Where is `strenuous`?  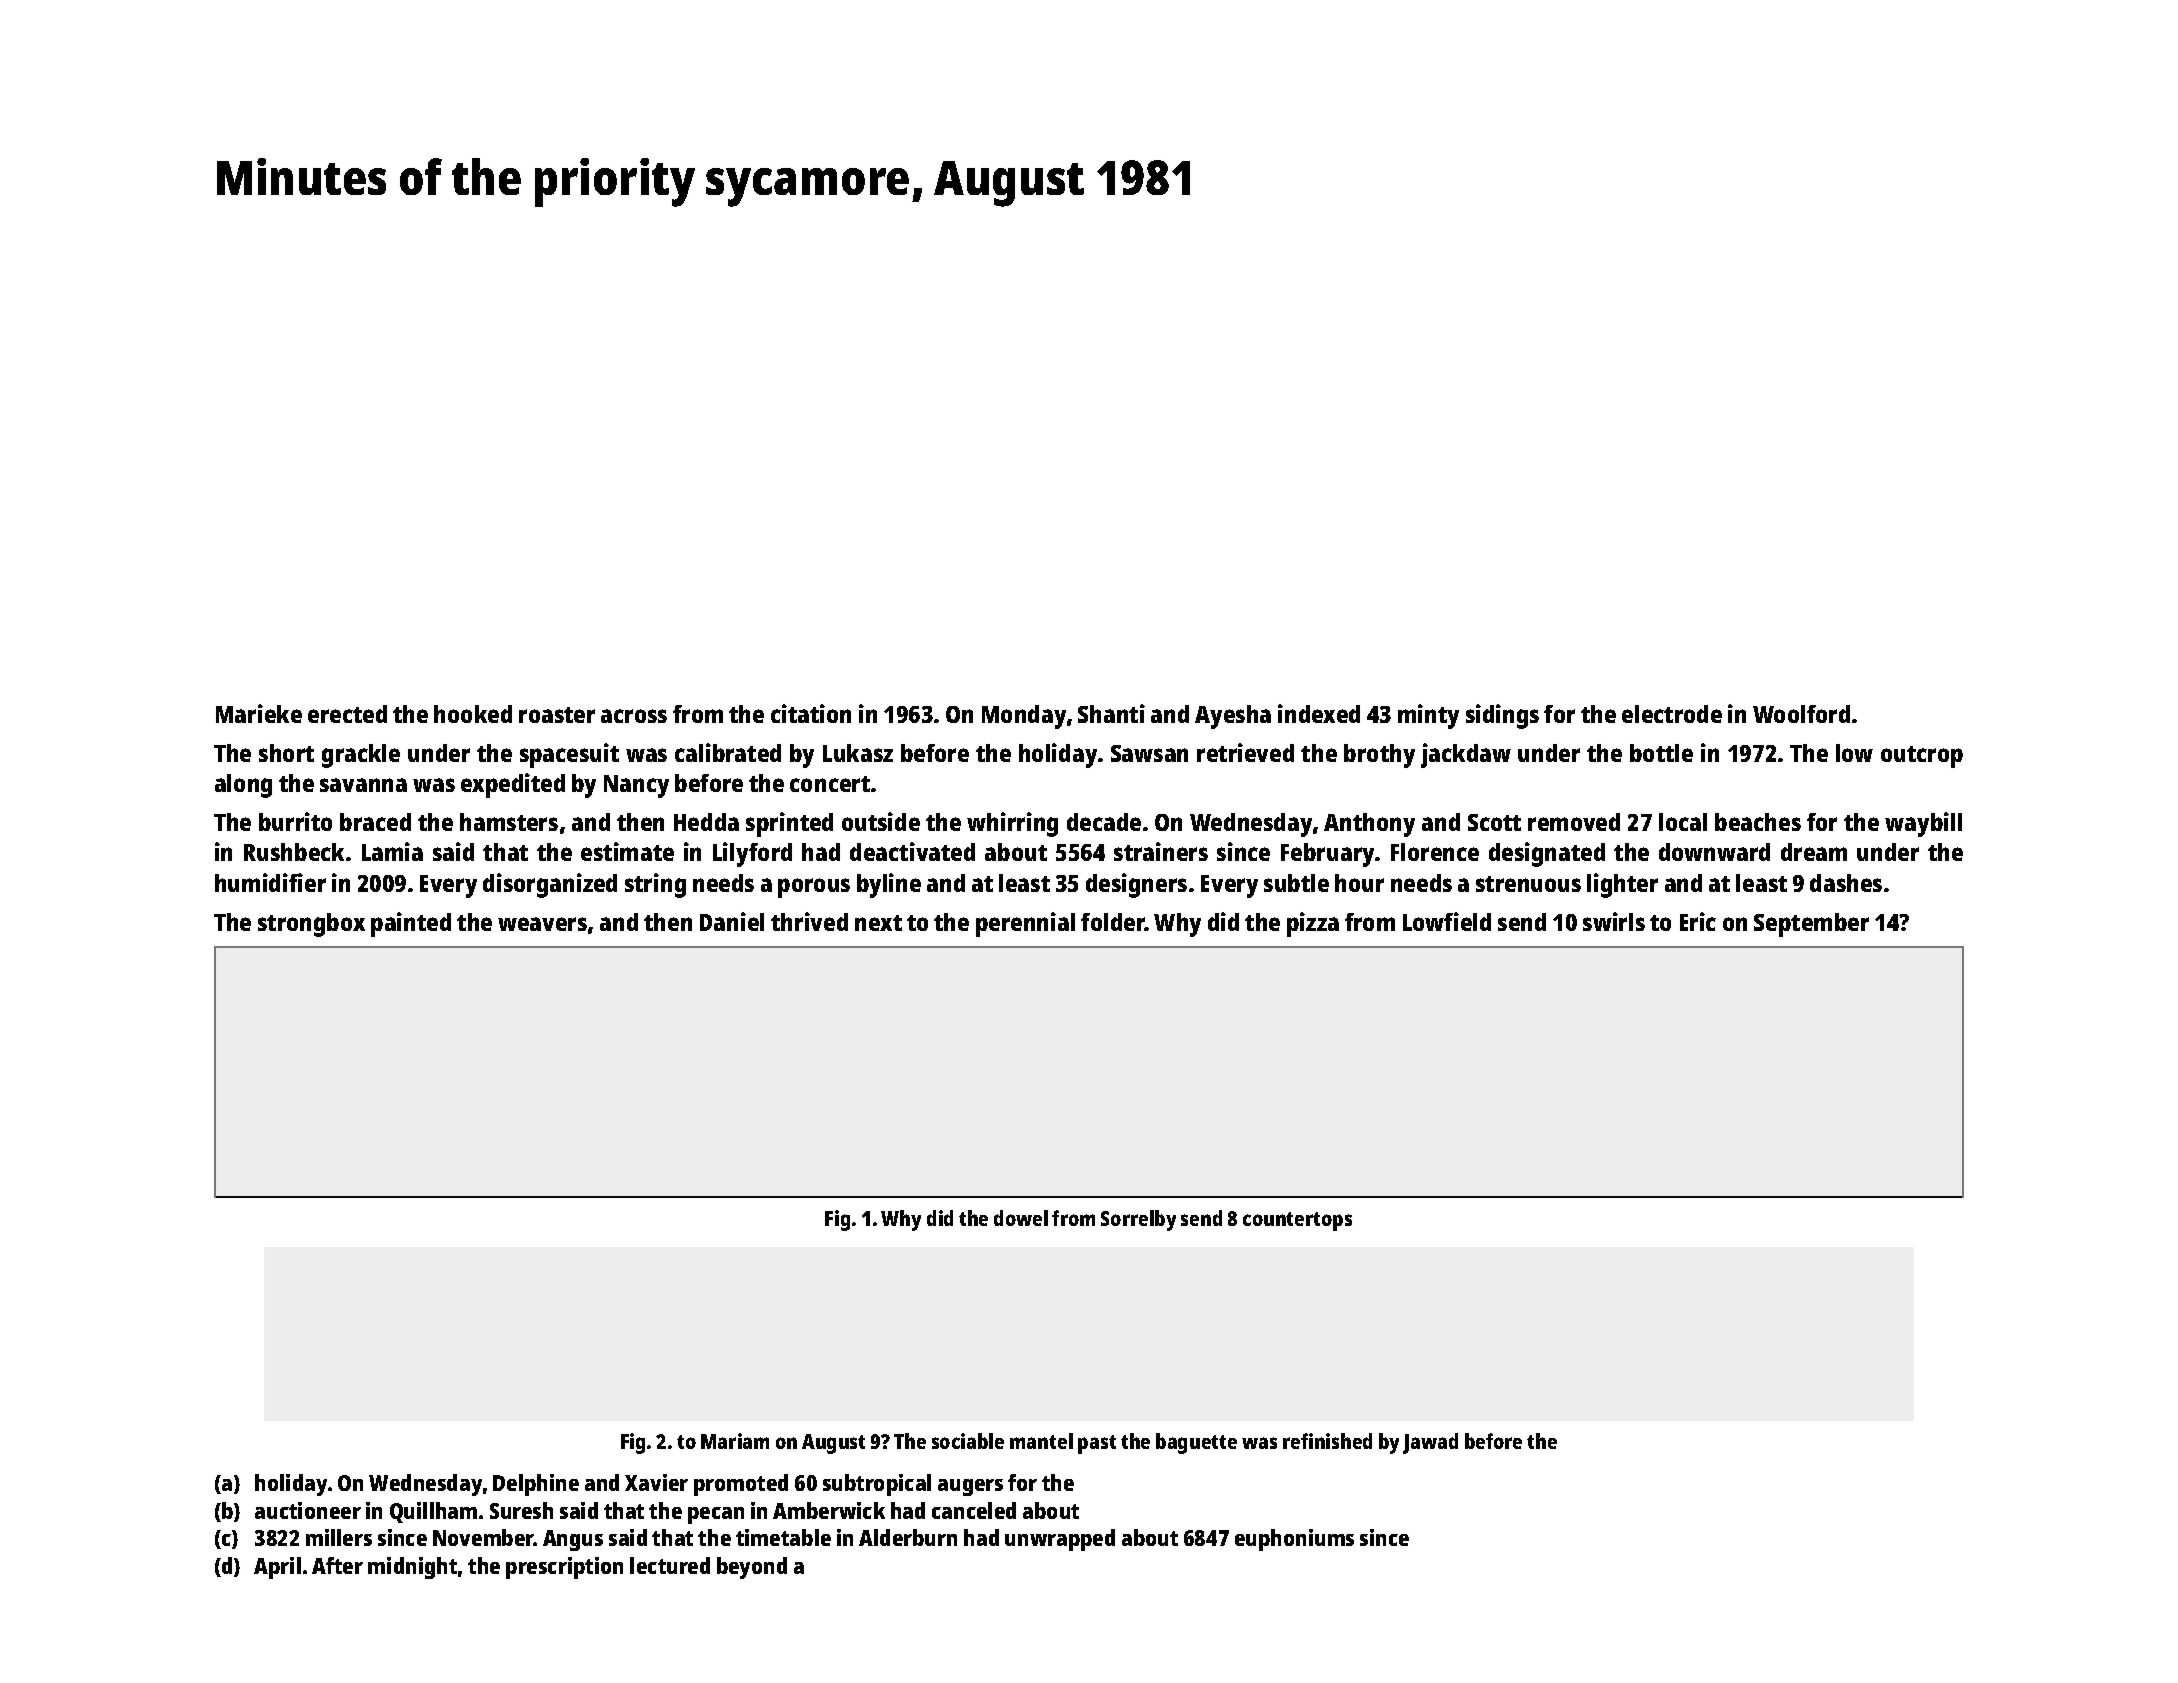 strenuous is located at coordinates (1528, 884).
